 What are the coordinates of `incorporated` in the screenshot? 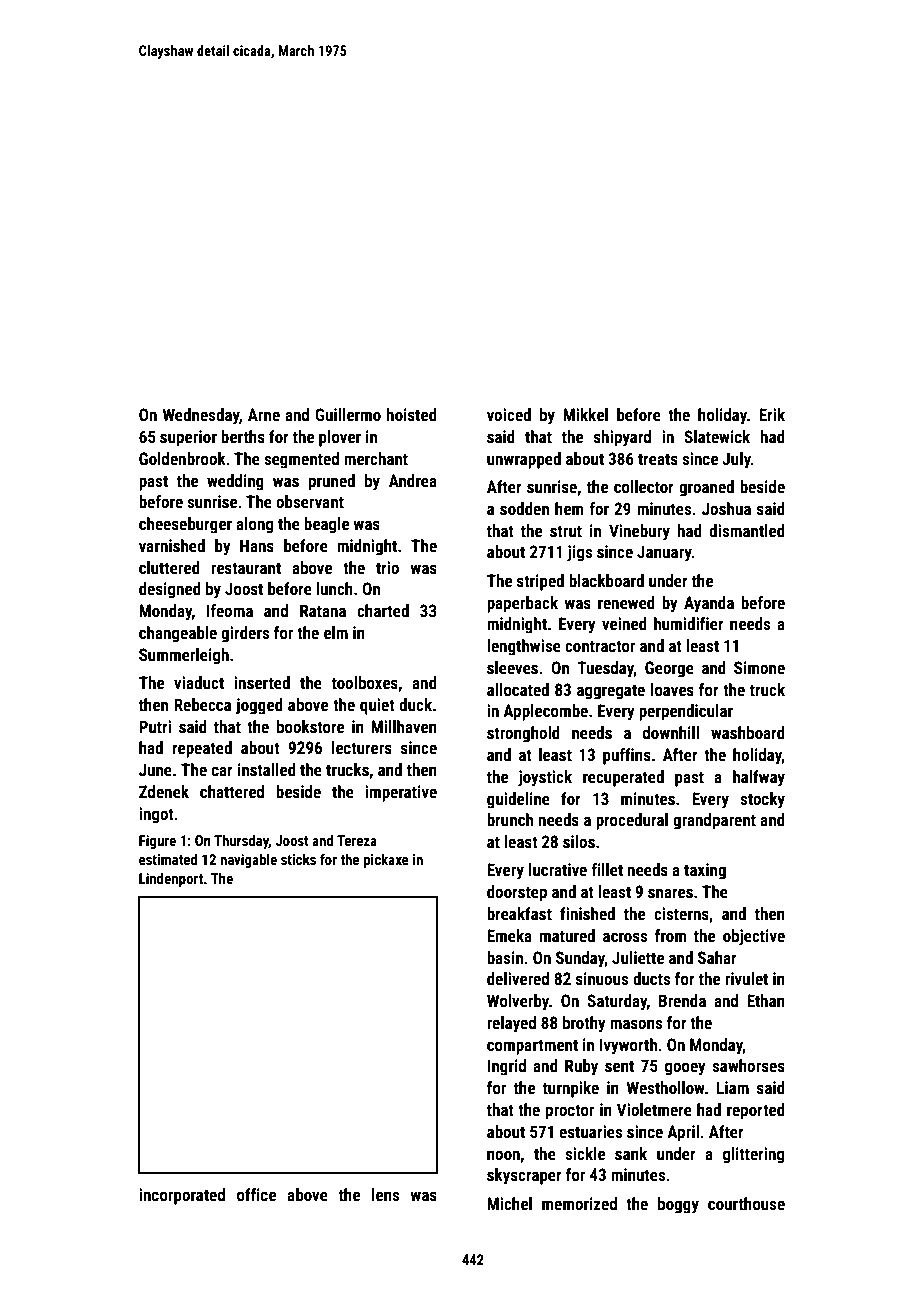 It's located at (182, 1196).
